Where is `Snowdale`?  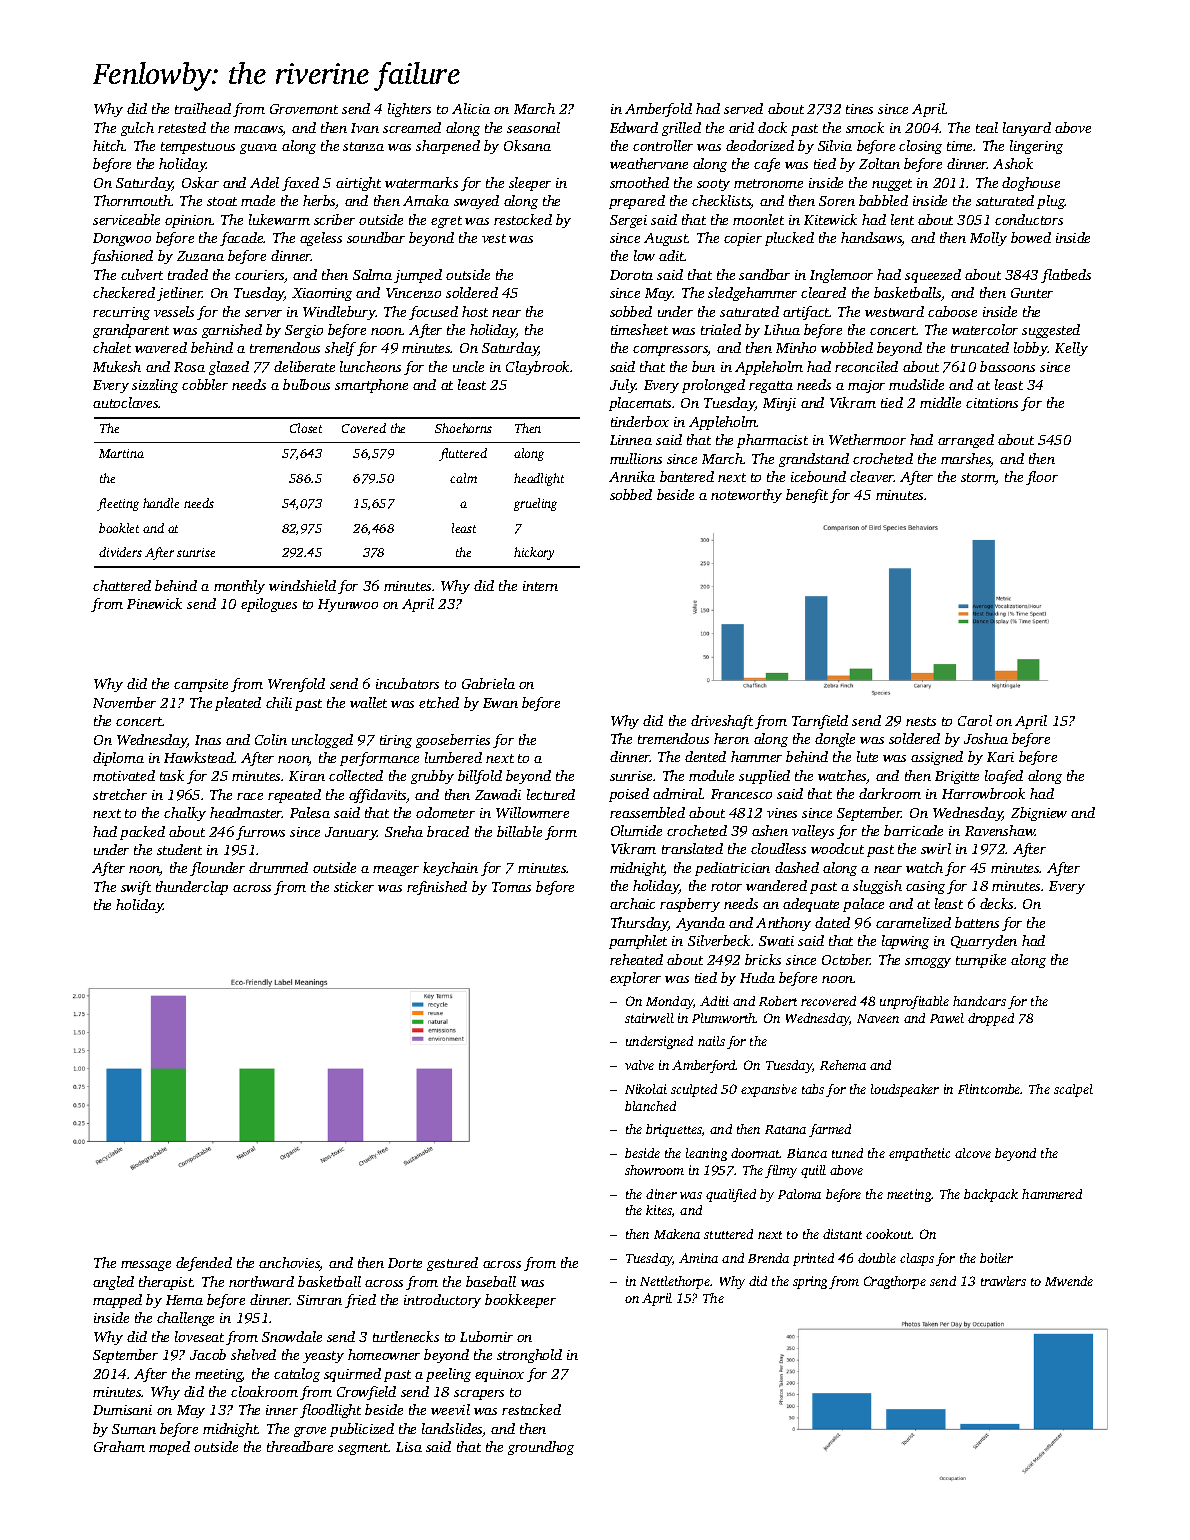 Snowdale is located at coordinates (292, 1336).
